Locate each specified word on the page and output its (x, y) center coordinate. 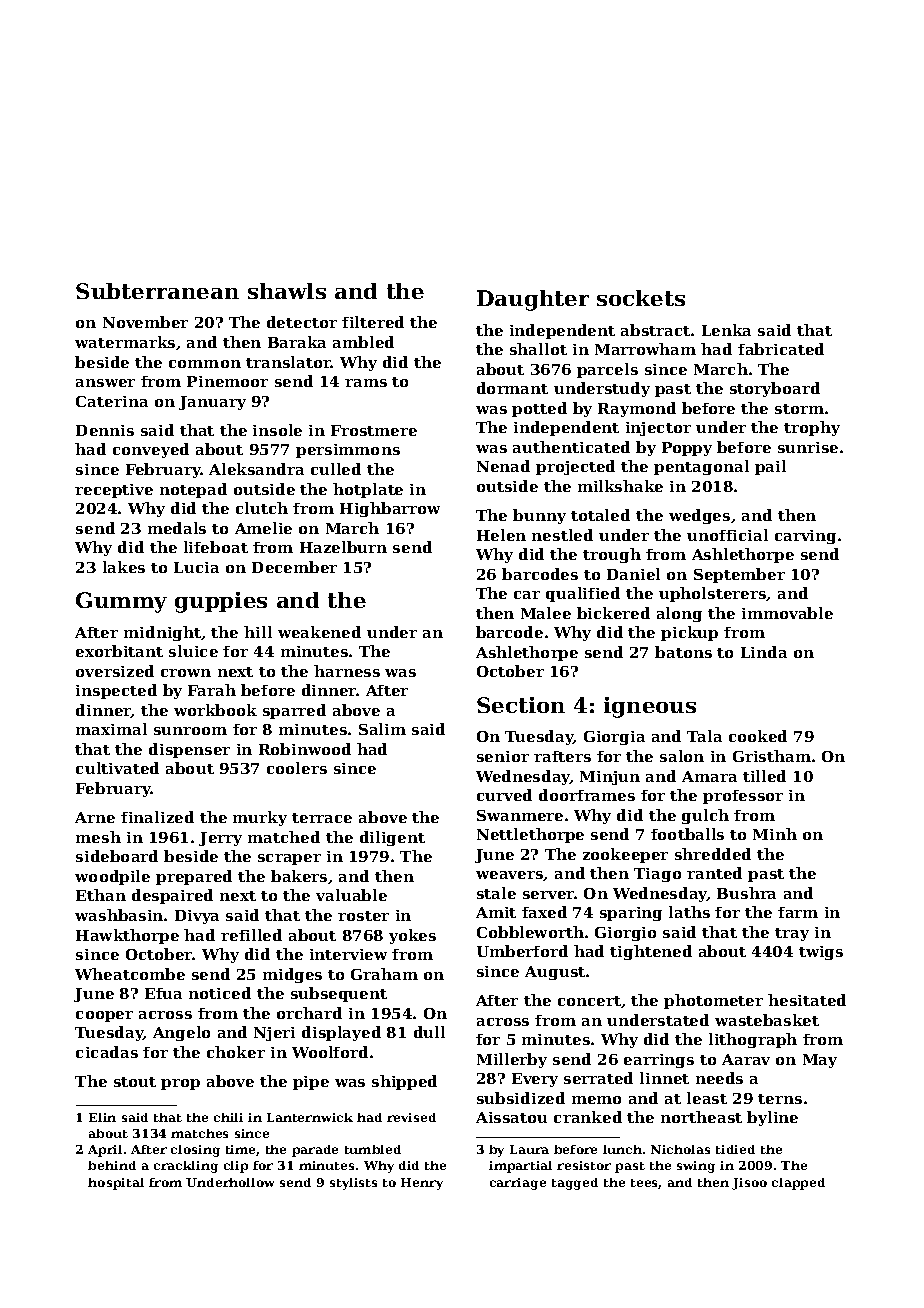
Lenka (726, 330)
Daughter (533, 300)
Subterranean (157, 291)
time (240, 1149)
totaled (600, 515)
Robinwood (305, 749)
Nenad (503, 466)
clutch (262, 508)
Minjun (610, 778)
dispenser (189, 750)
